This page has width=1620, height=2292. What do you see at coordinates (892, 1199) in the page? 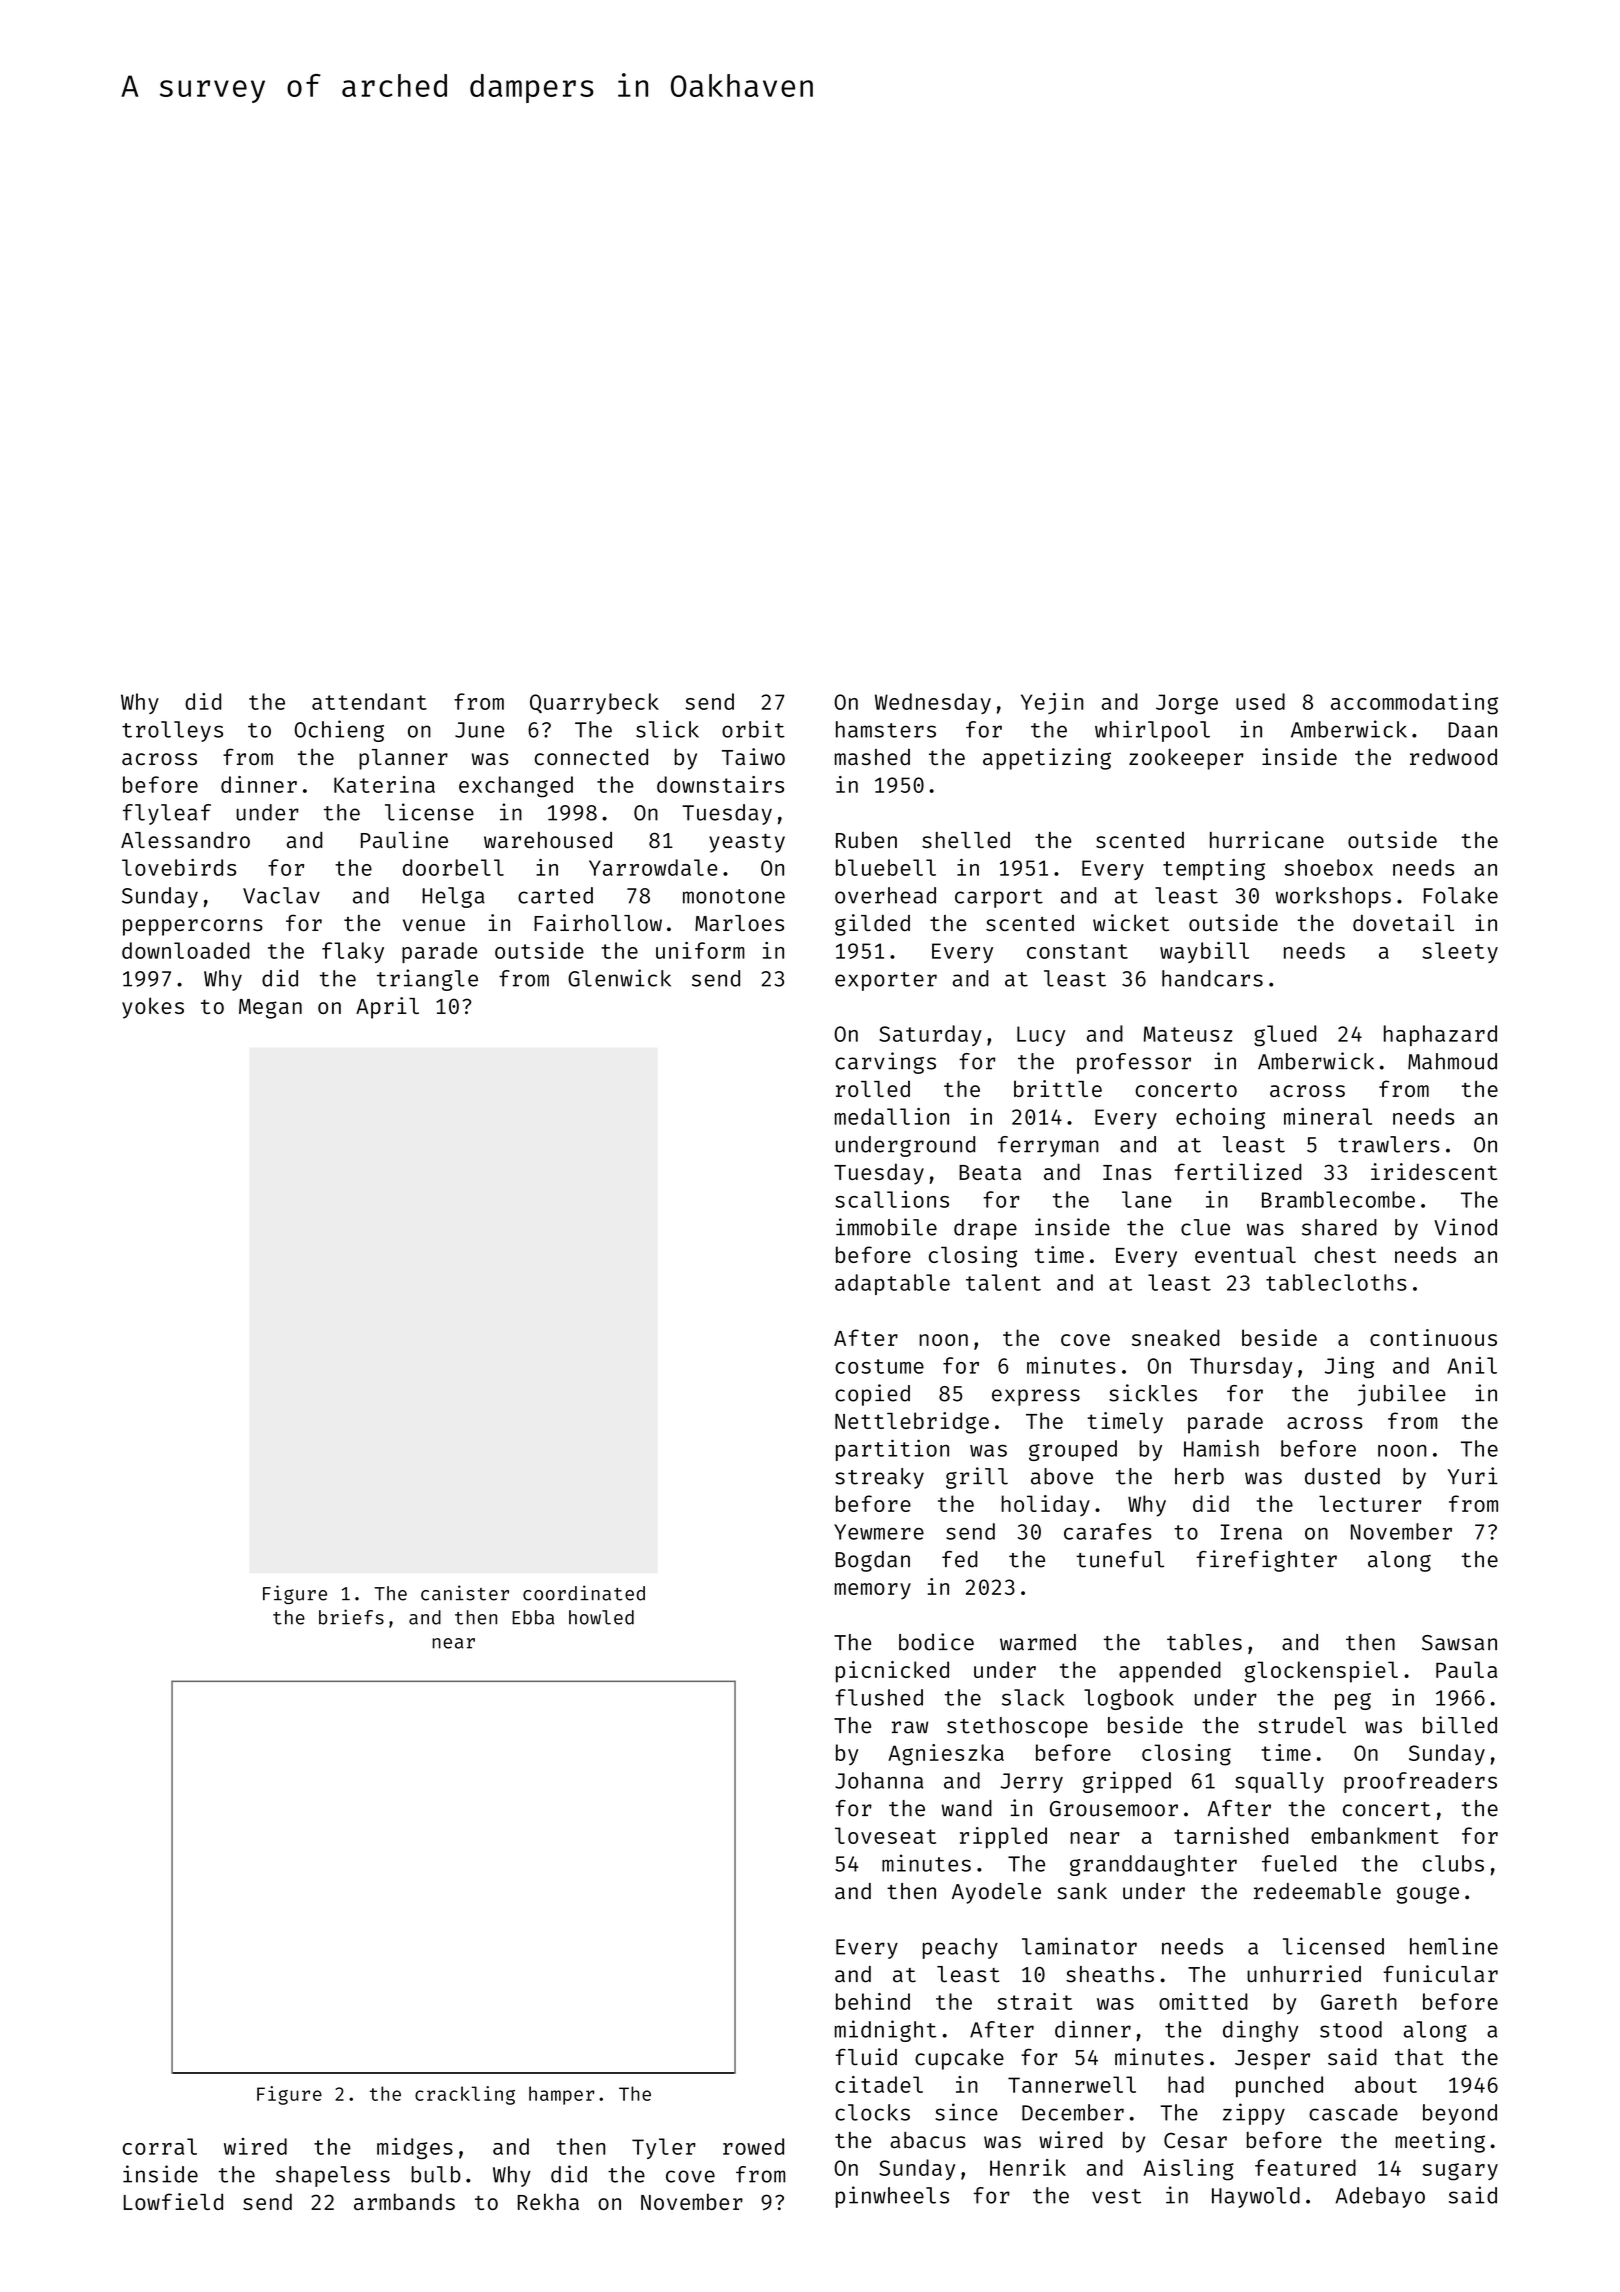
I see `scallions` at bounding box center [892, 1199].
